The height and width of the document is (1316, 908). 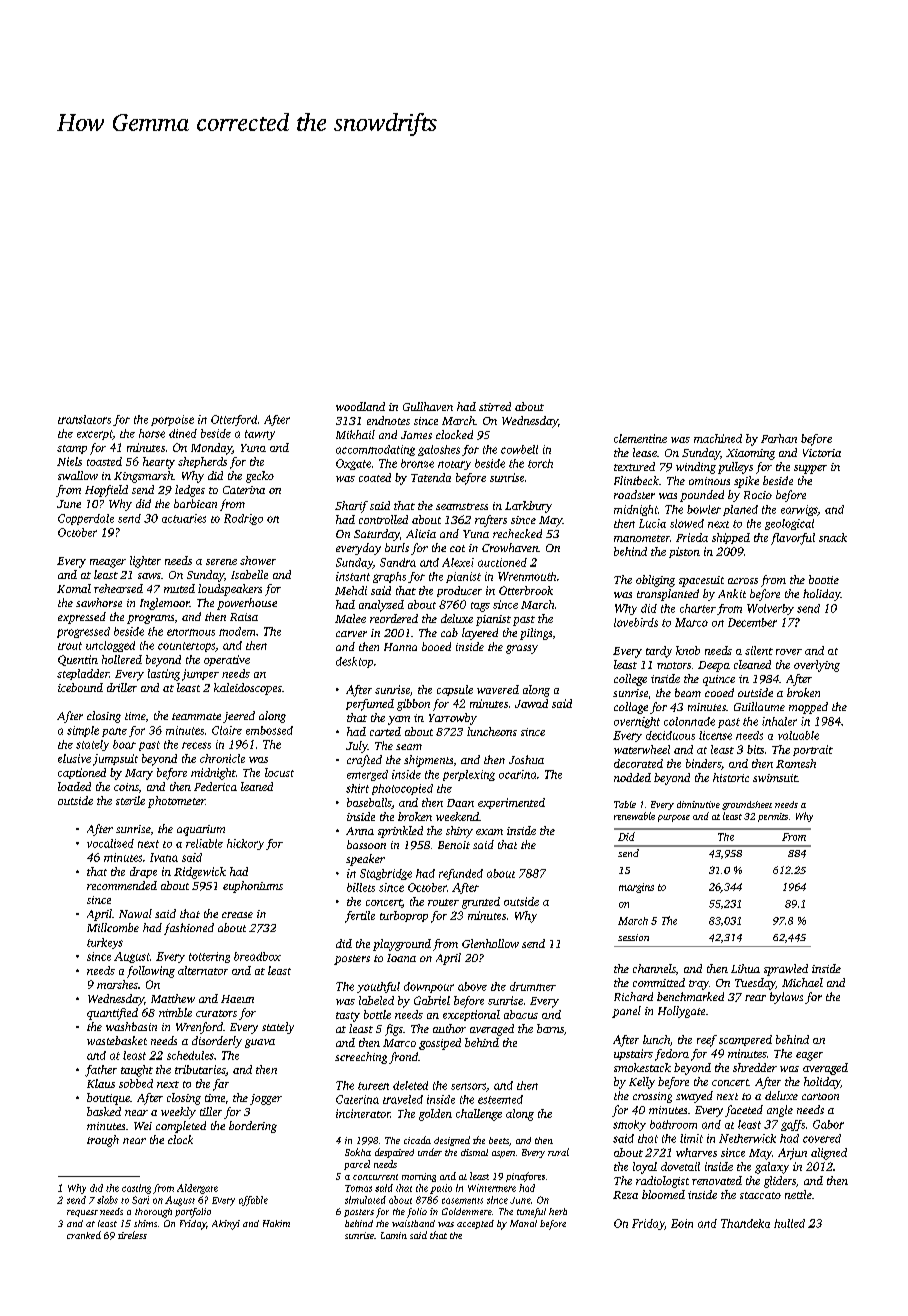 What do you see at coordinates (744, 1111) in the document?
I see `faceted` at bounding box center [744, 1111].
